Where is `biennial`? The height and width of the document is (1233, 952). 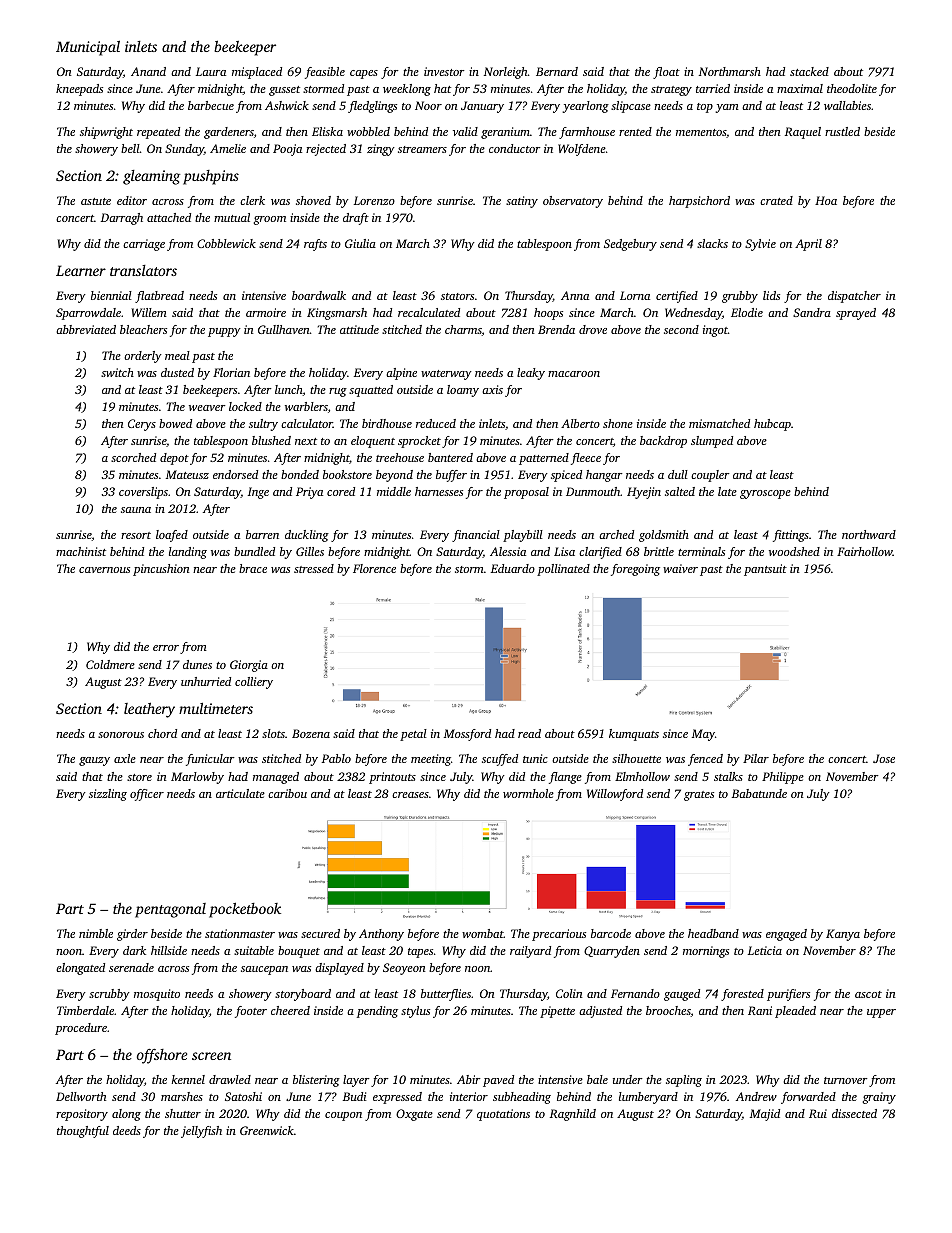 biennial is located at coordinates (111, 295).
